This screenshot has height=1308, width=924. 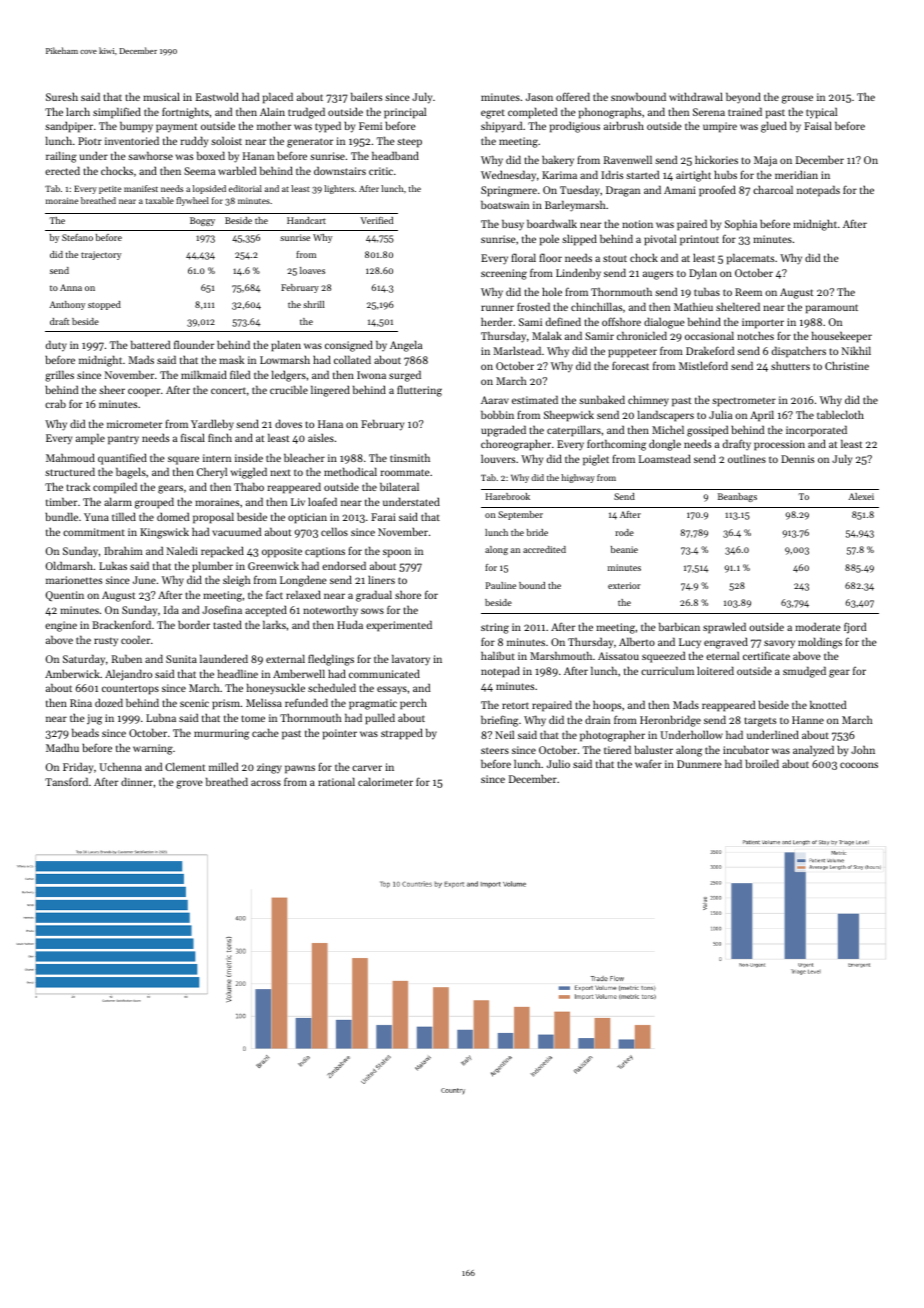 What do you see at coordinates (367, 96) in the screenshot?
I see `bailers` at bounding box center [367, 96].
